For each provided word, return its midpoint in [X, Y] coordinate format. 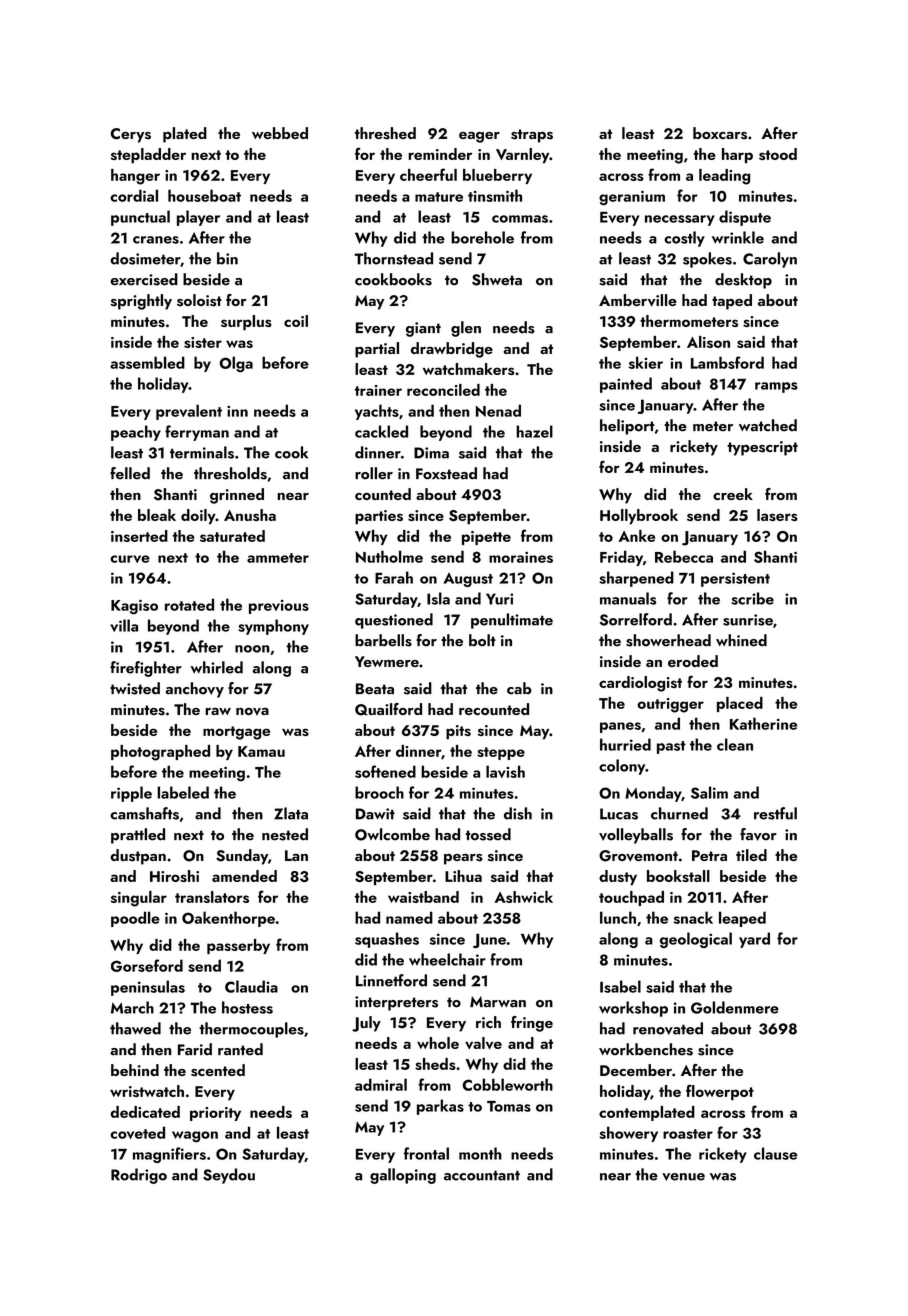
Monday [653, 794]
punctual [140, 218]
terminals [202, 452]
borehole [482, 237]
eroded [693, 661]
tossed [488, 834]
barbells [383, 640]
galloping [403, 1176]
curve [130, 559]
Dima [431, 453]
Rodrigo [139, 1176]
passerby [238, 946]
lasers [777, 515]
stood [778, 154]
